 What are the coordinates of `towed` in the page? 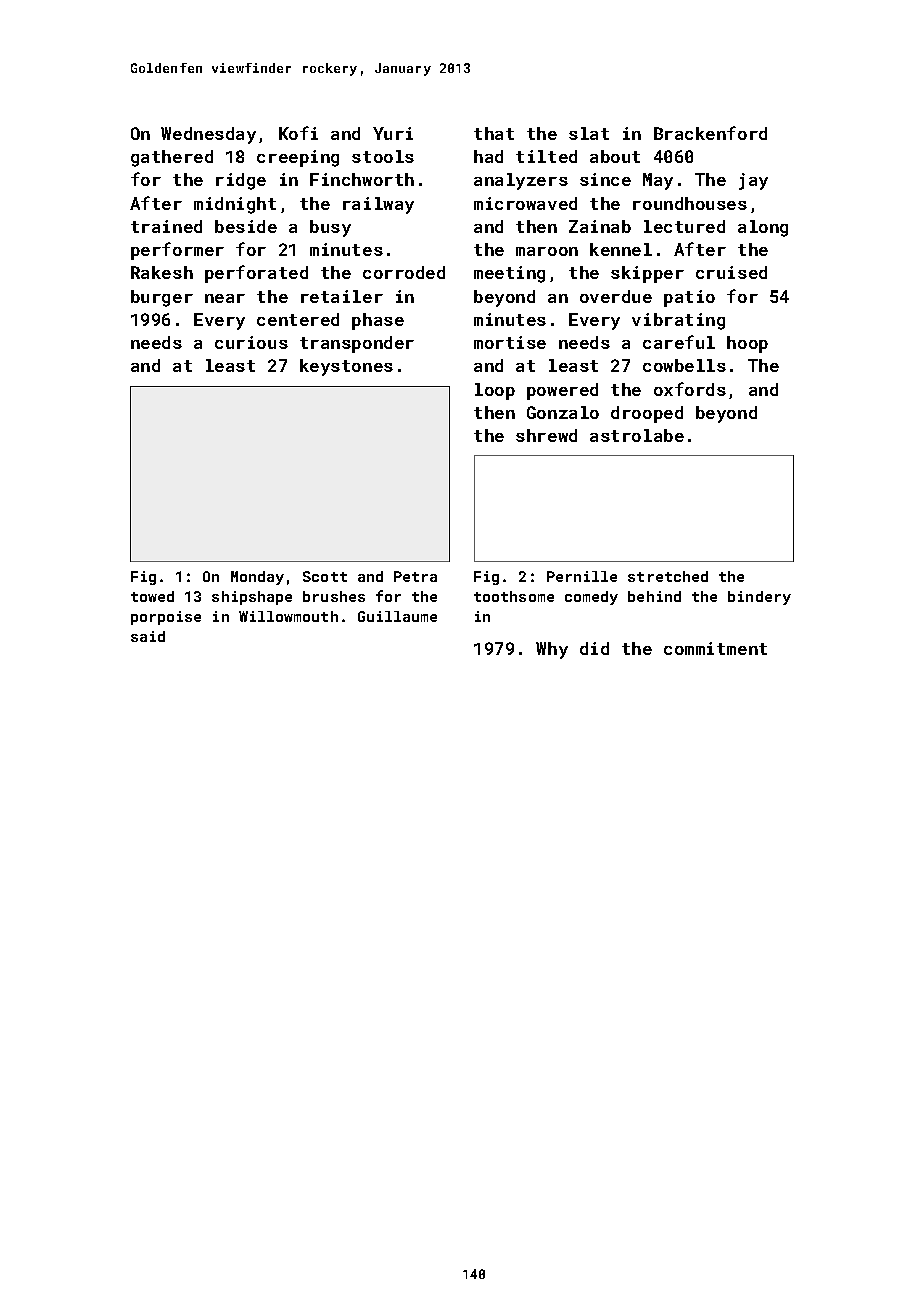 It's located at (152, 596).
